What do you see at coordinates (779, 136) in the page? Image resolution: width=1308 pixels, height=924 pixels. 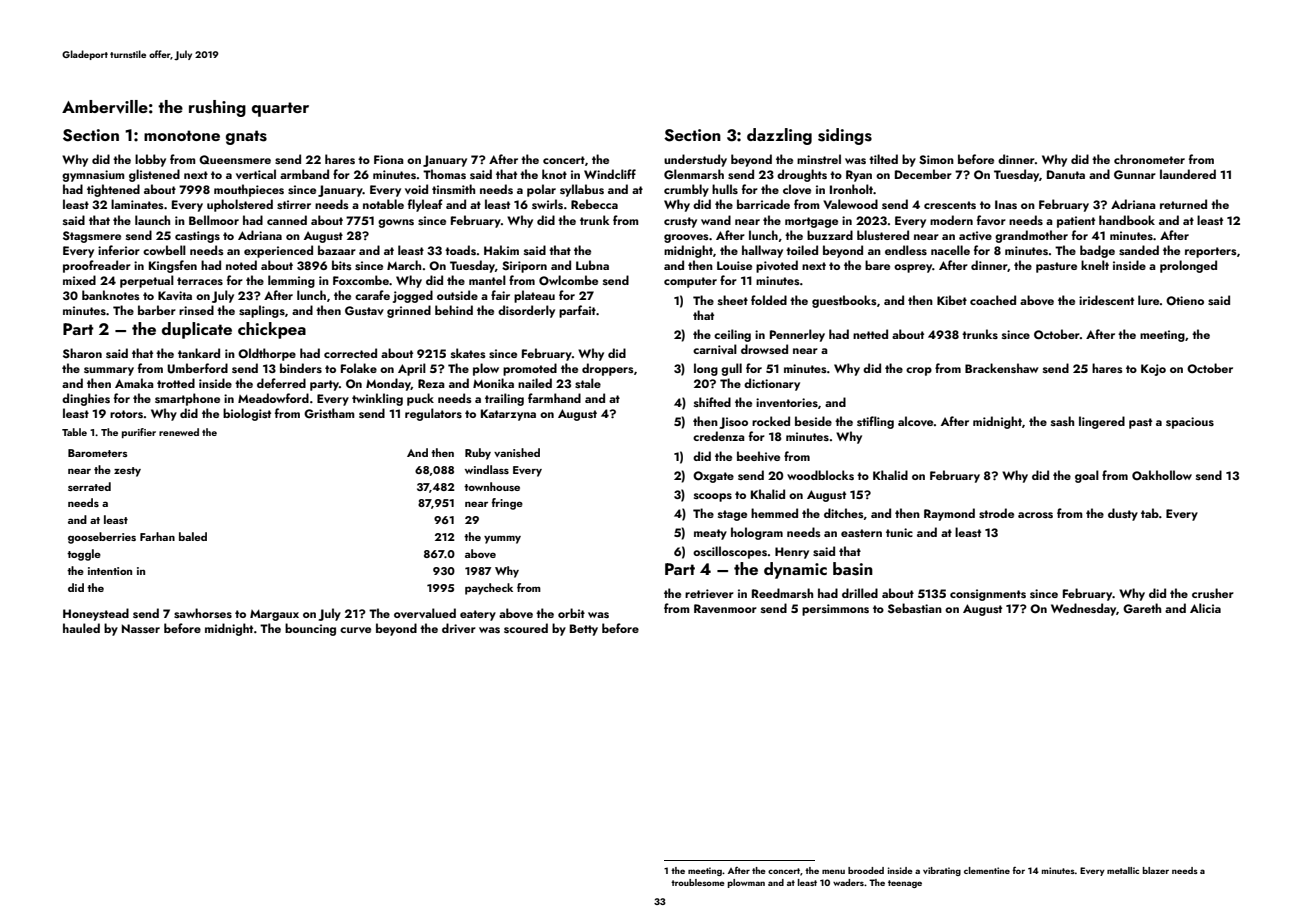 I see `dazzling` at bounding box center [779, 136].
